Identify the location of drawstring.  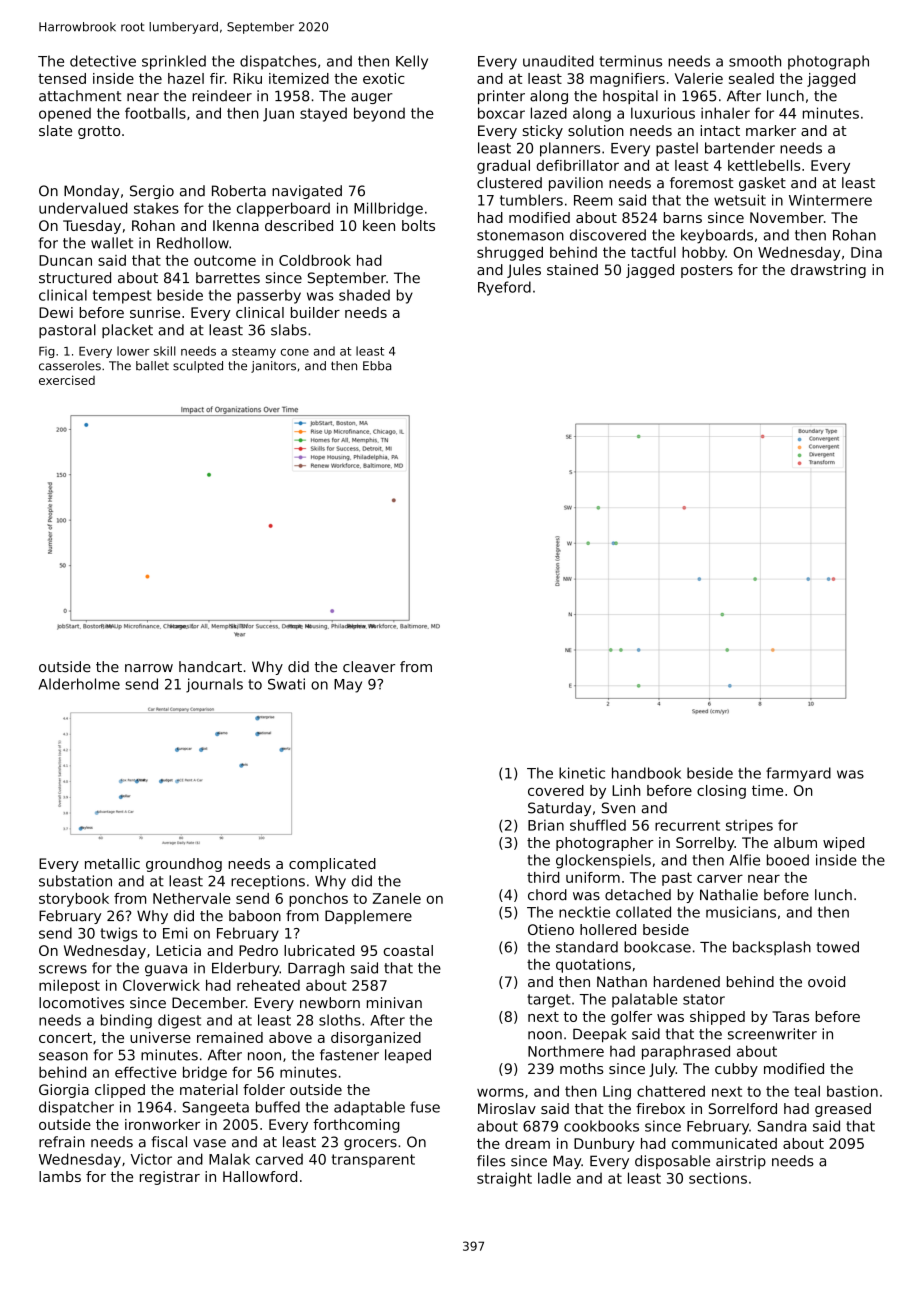
(828, 271).
